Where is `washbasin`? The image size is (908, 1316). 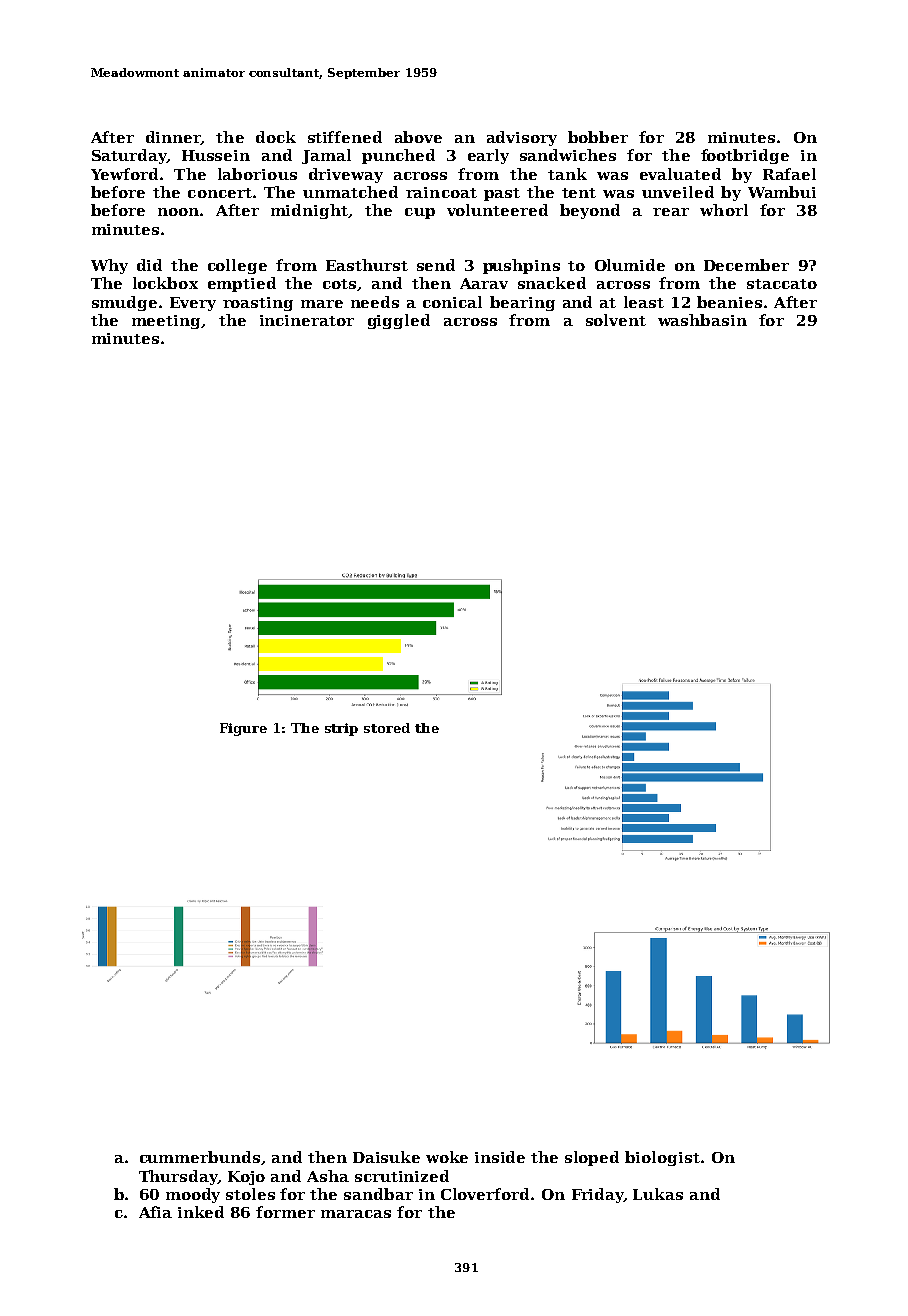
washbasin is located at coordinates (702, 320).
